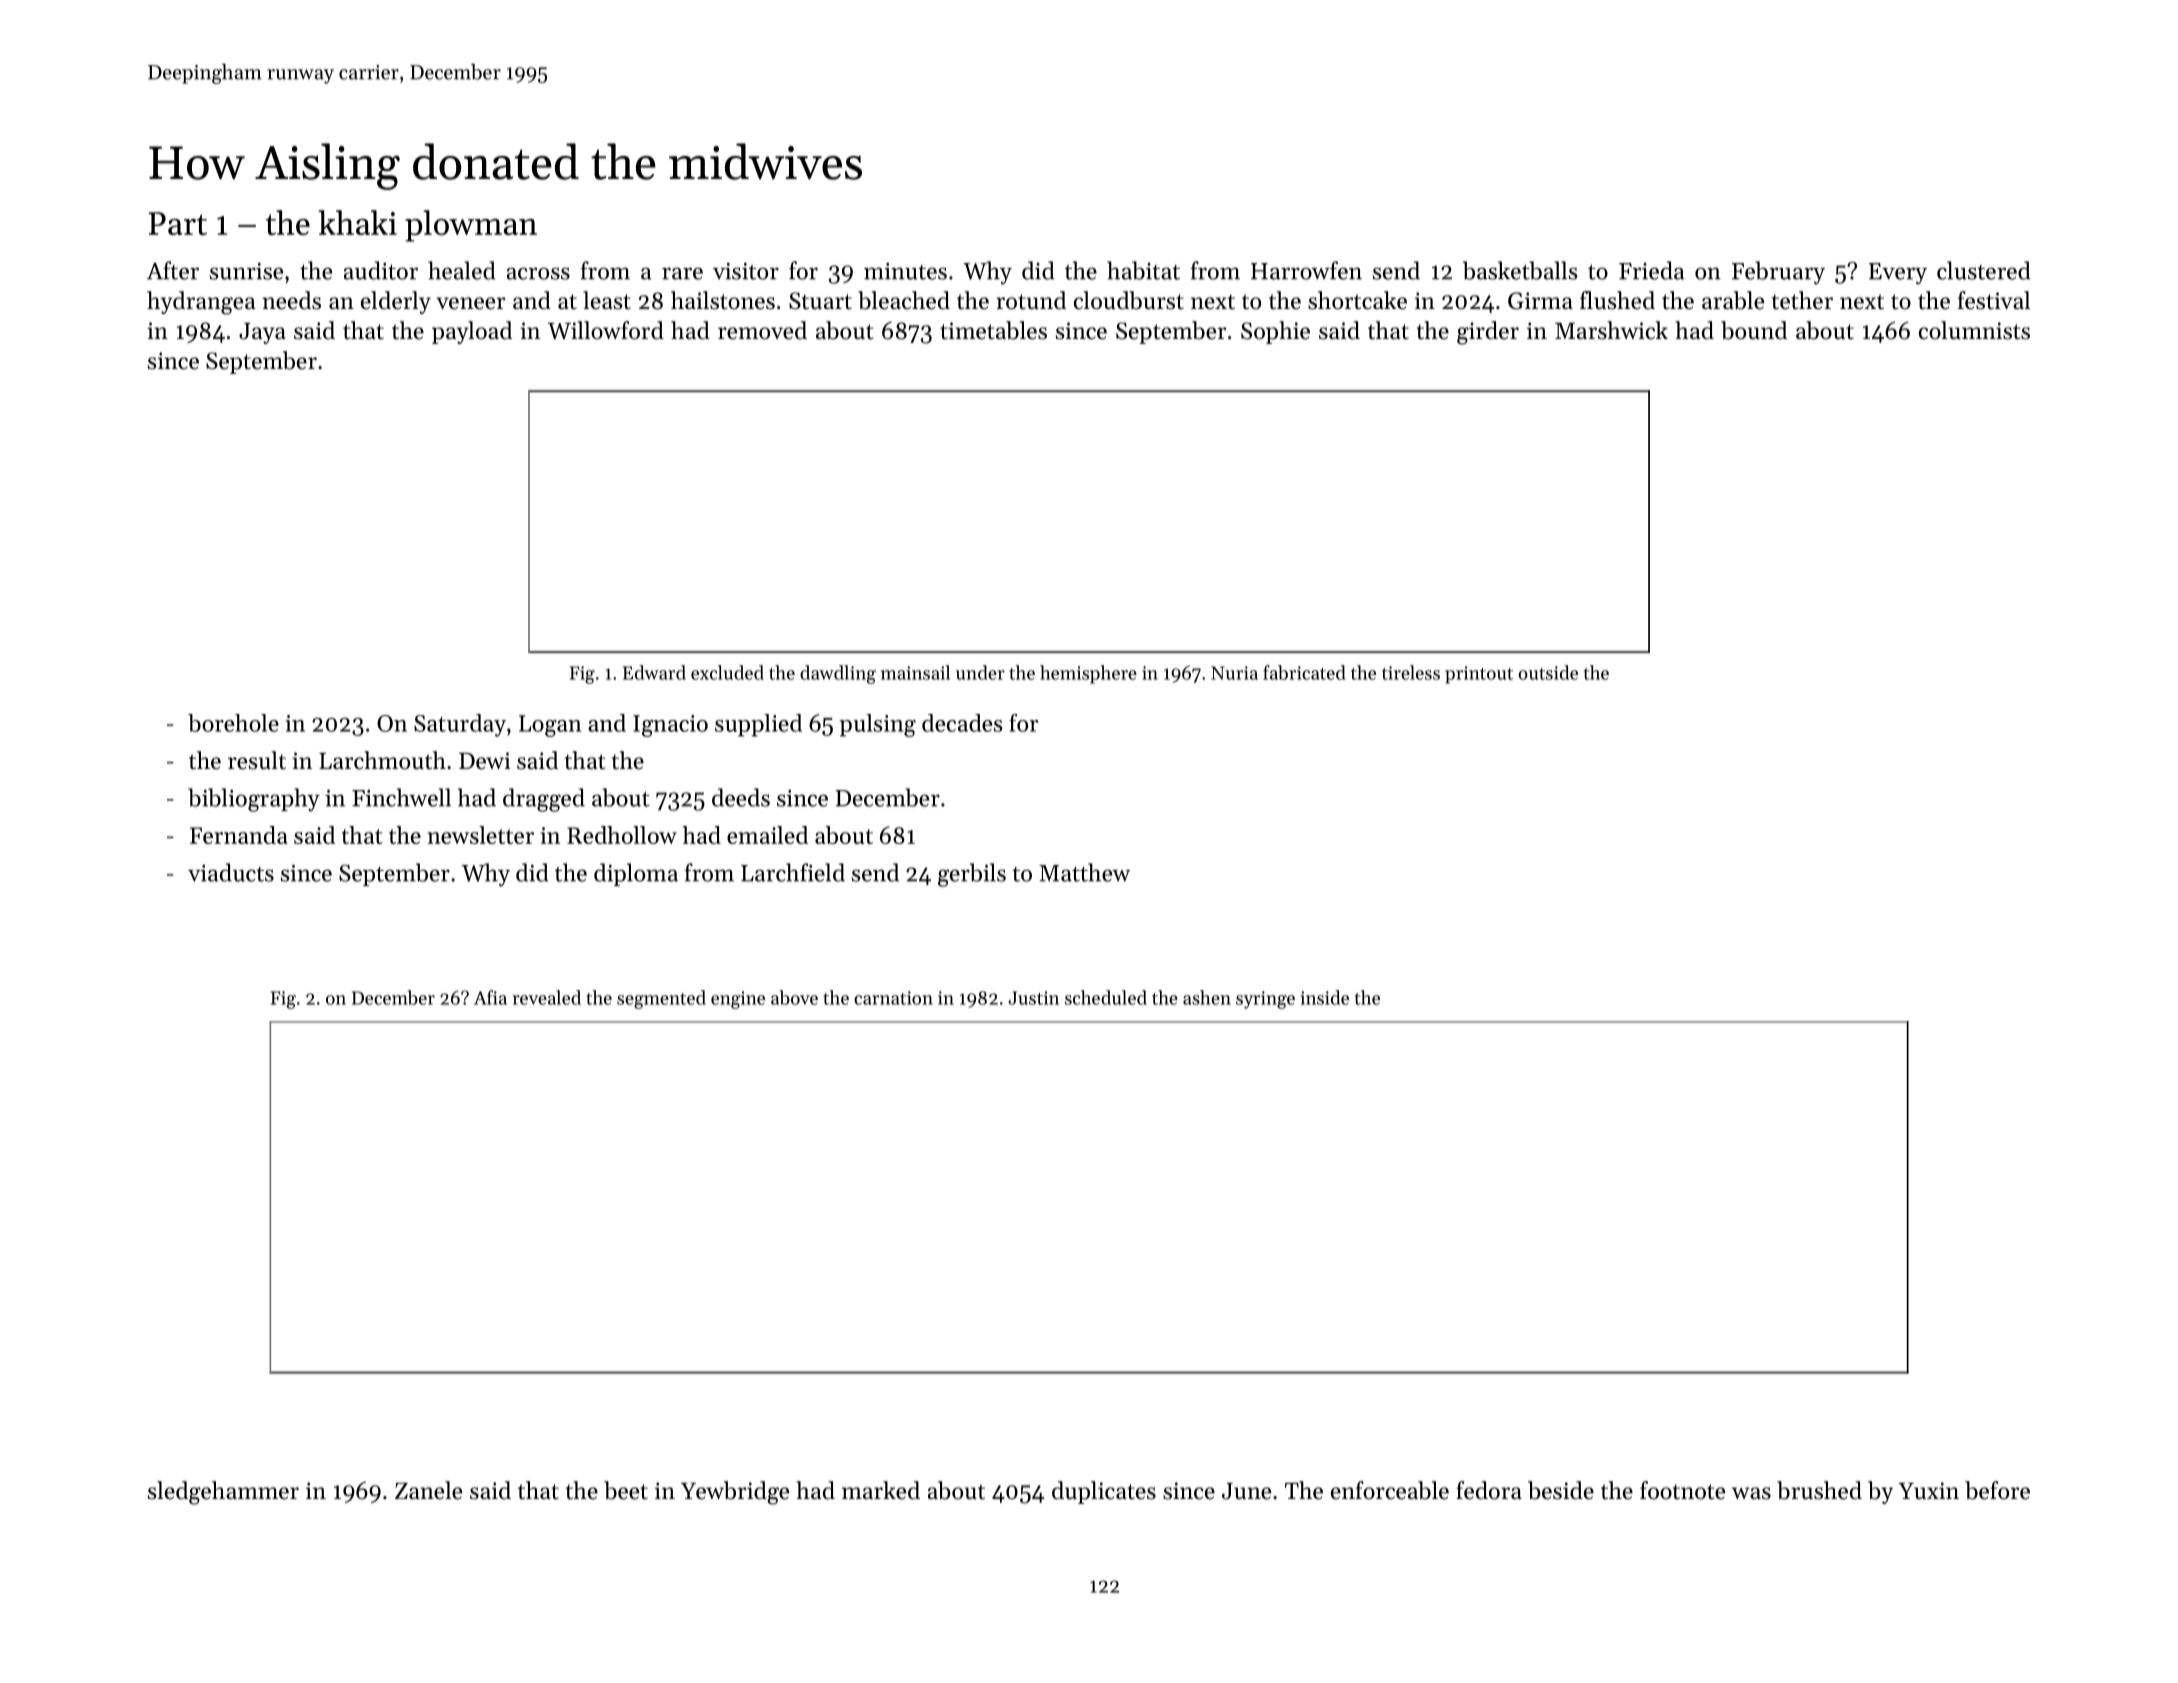 This screenshot has height=1683, width=2178. Describe the element at coordinates (962, 723) in the screenshot. I see `decades` at that location.
